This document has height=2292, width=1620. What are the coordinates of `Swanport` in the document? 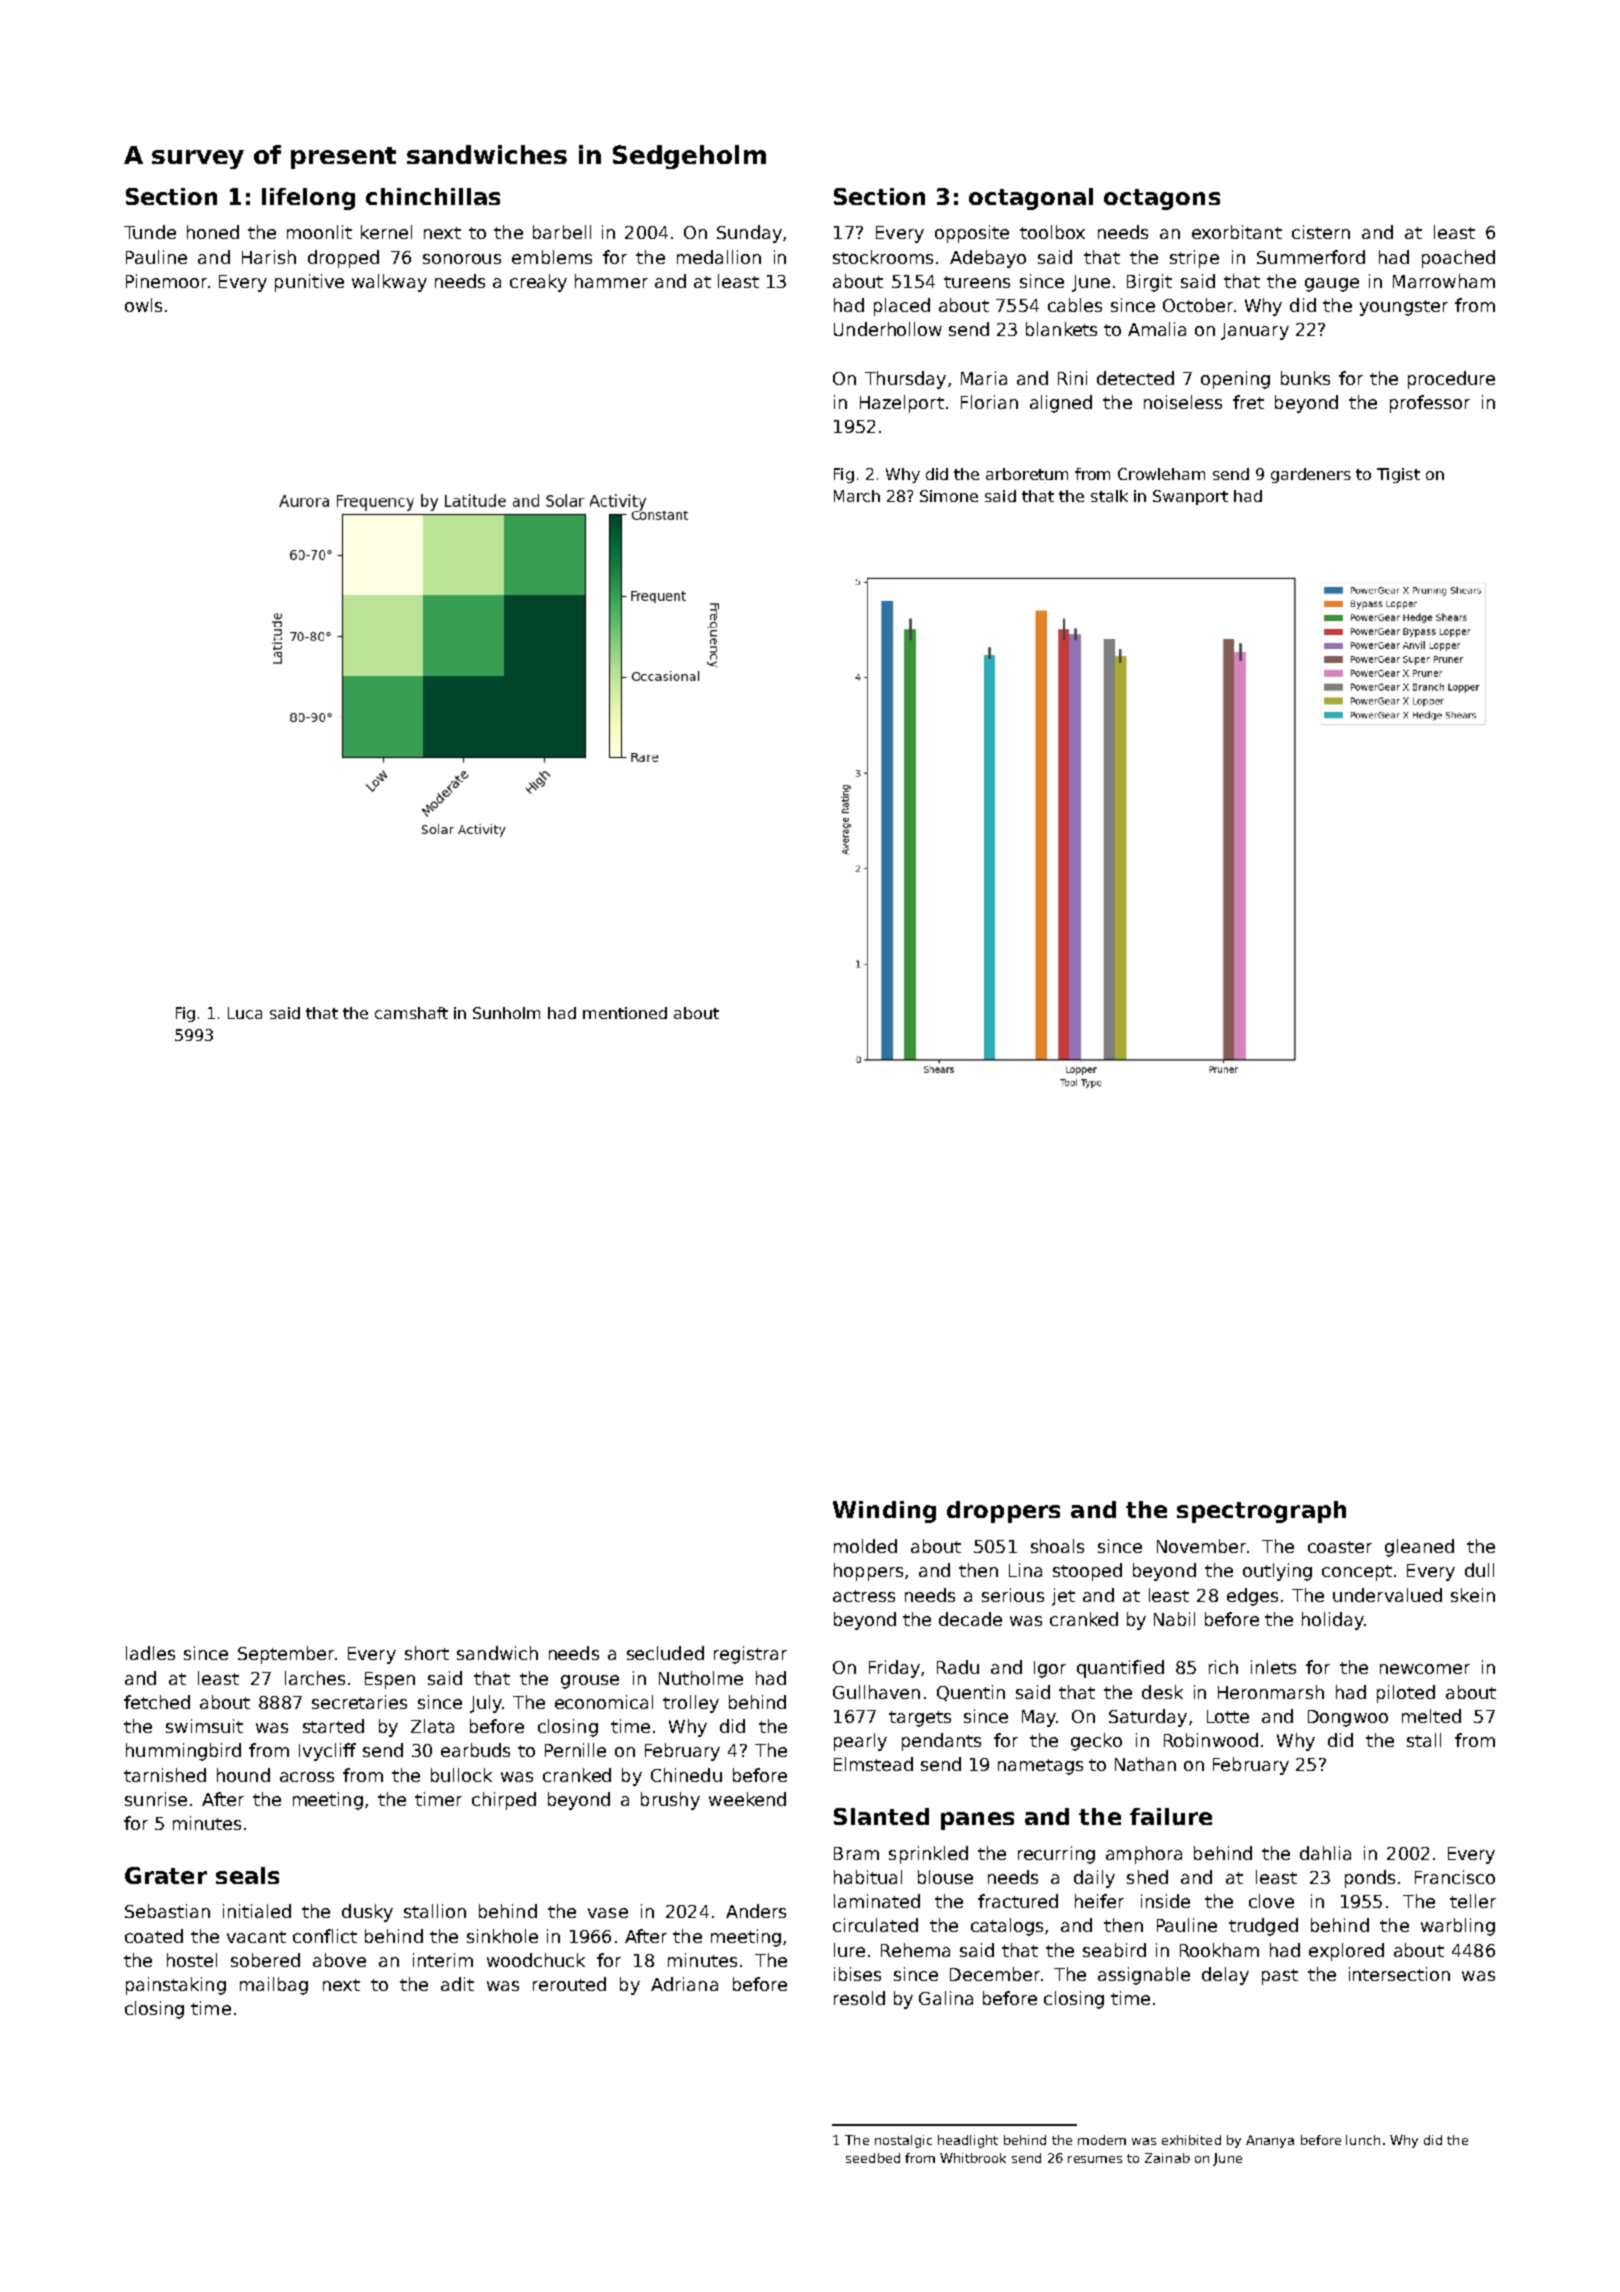 It's located at (1190, 497).
